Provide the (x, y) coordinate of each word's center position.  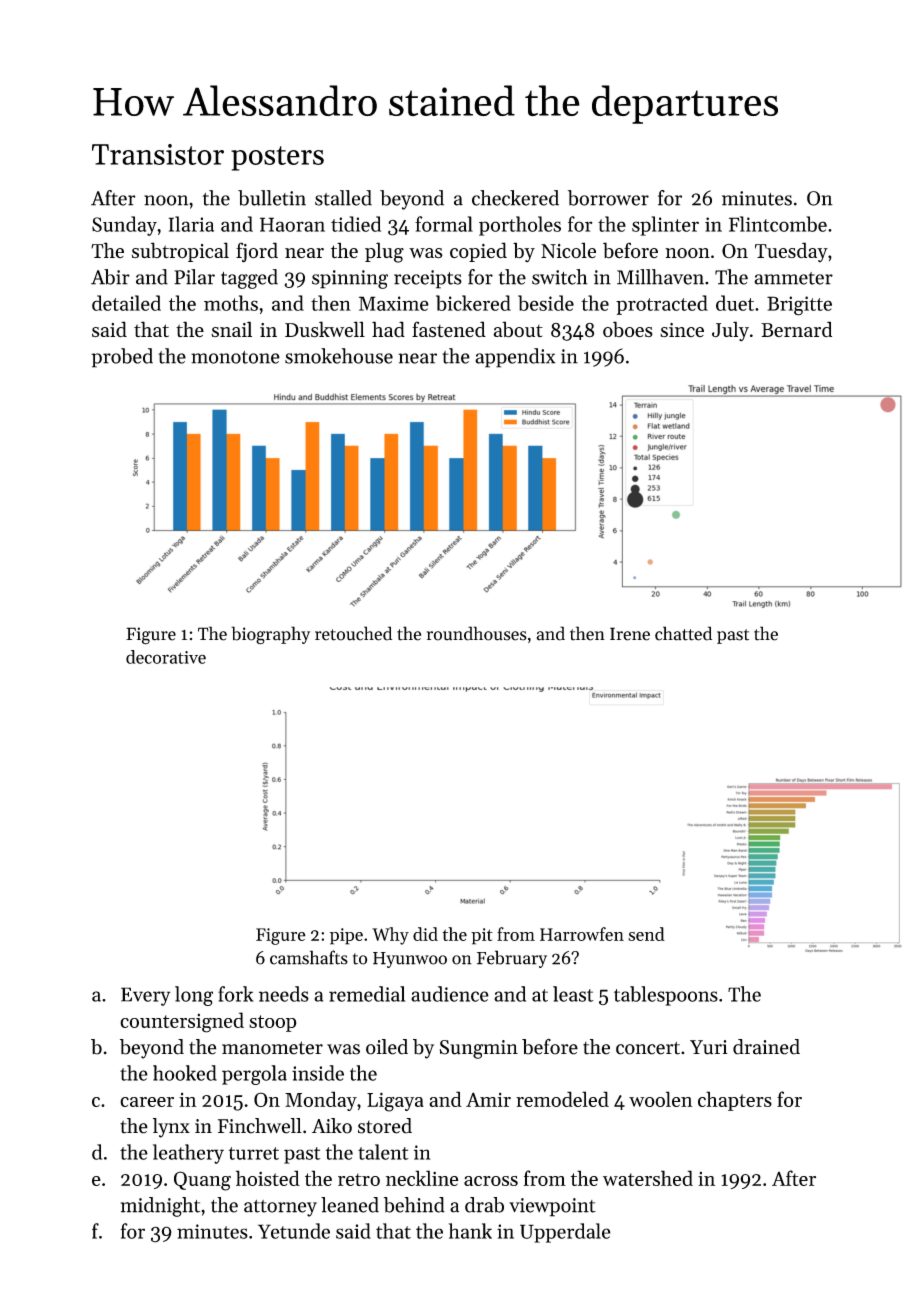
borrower (608, 198)
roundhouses (477, 633)
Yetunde (294, 1231)
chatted (683, 633)
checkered (515, 198)
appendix (515, 358)
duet (735, 303)
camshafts (309, 957)
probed (122, 358)
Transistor (158, 154)
